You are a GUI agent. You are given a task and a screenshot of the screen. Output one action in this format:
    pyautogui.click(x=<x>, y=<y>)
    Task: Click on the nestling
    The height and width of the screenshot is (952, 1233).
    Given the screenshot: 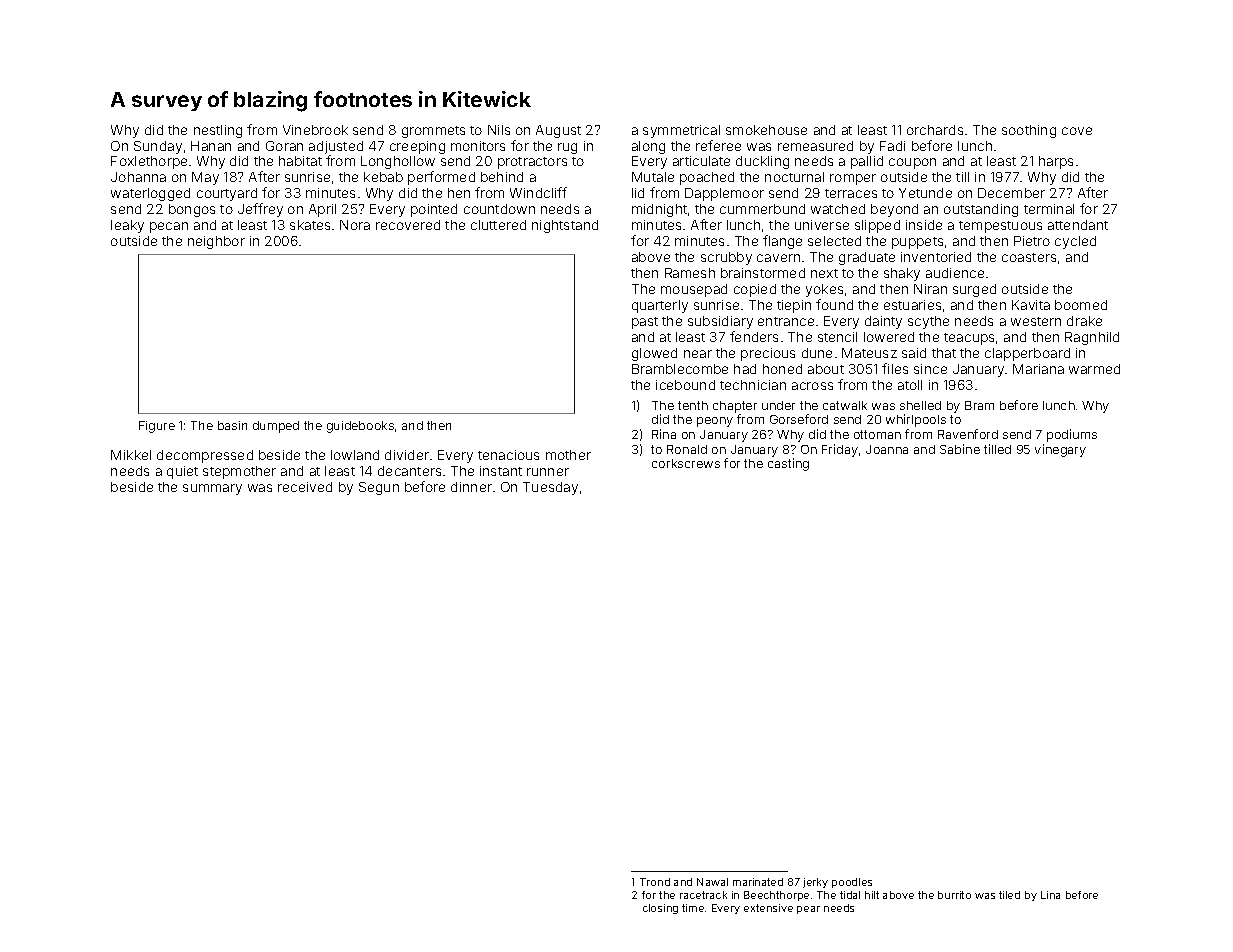 What is the action you would take?
    pyautogui.click(x=218, y=131)
